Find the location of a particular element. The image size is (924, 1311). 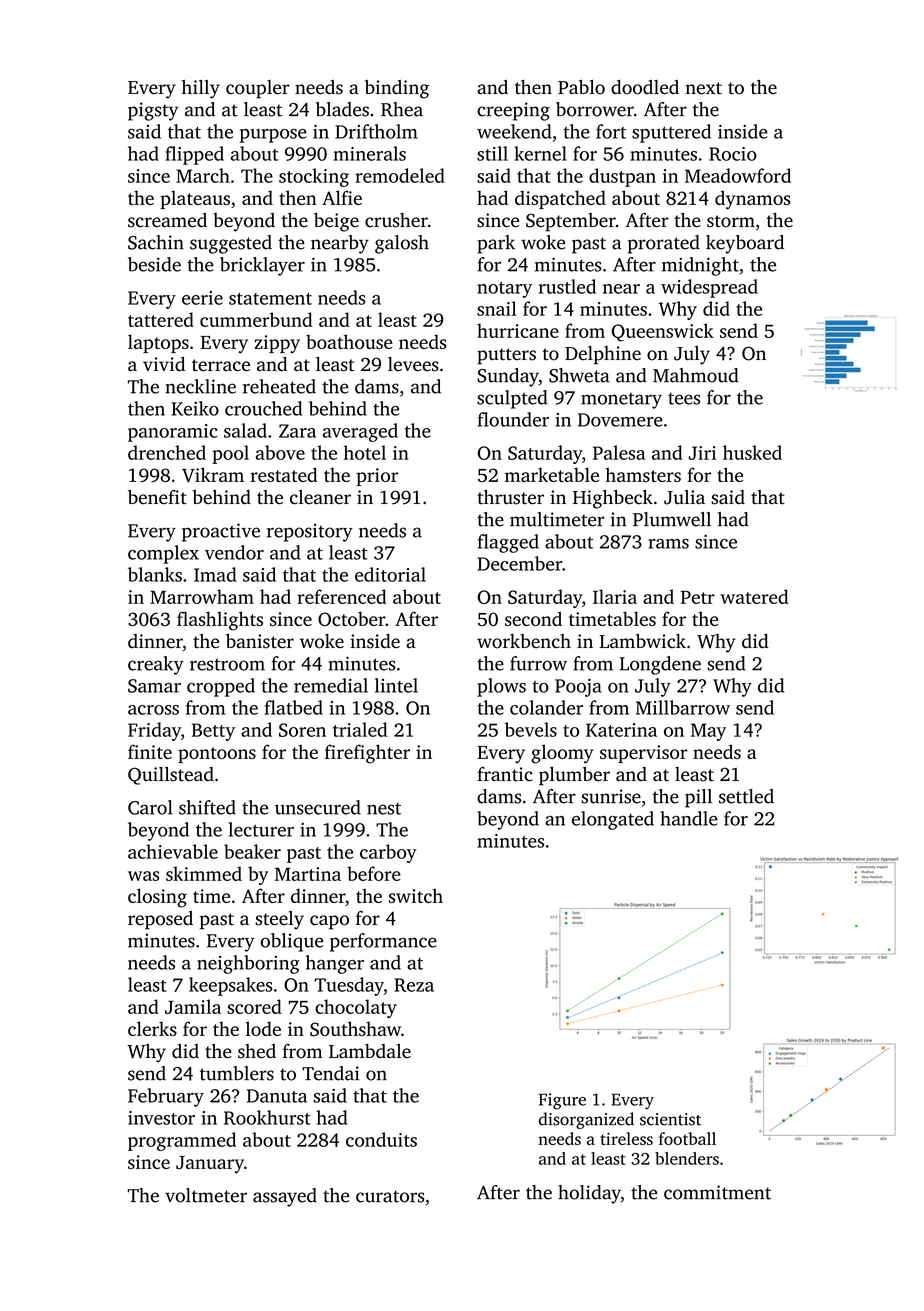

vendor is located at coordinates (234, 552).
